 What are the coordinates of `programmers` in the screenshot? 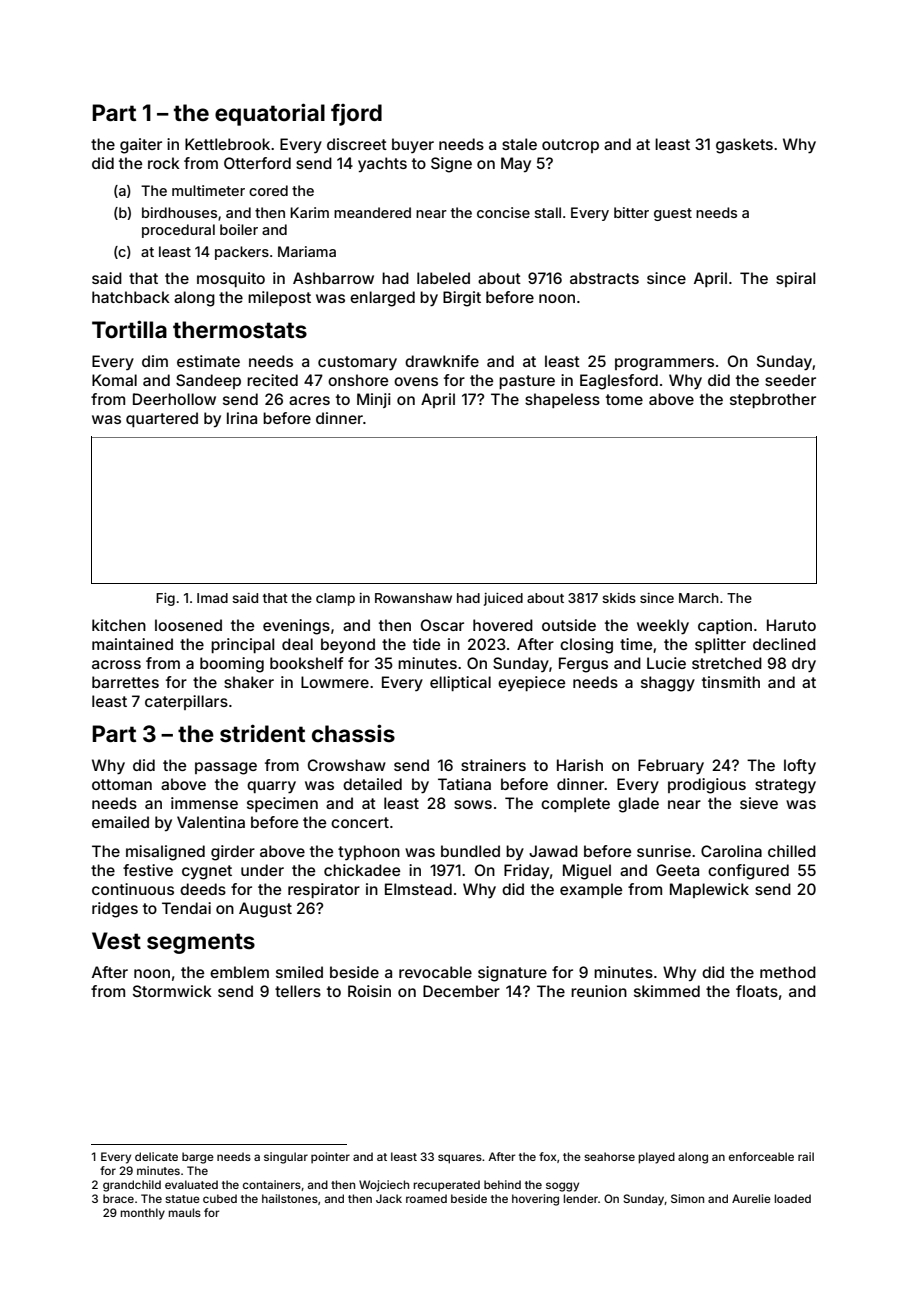 It's located at (664, 364).
